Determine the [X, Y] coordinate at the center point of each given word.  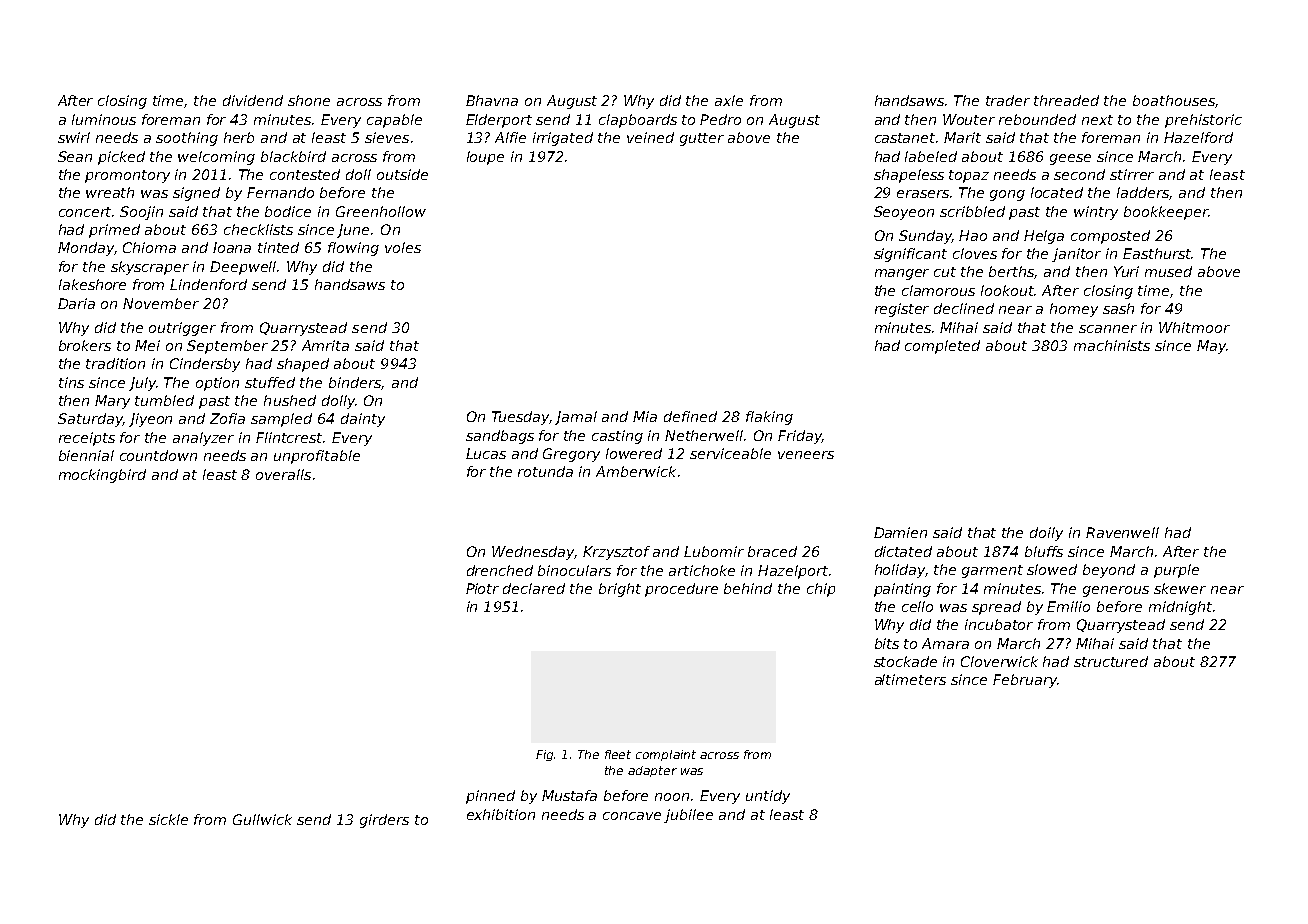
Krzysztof [616, 553]
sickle [168, 819]
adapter [652, 771]
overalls [283, 474]
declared [534, 588]
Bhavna [492, 100]
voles [403, 247]
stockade [905, 661]
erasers [923, 194]
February [1025, 681]
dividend [253, 100]
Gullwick [262, 819]
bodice [288, 211]
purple [1176, 571]
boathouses [1174, 100]
